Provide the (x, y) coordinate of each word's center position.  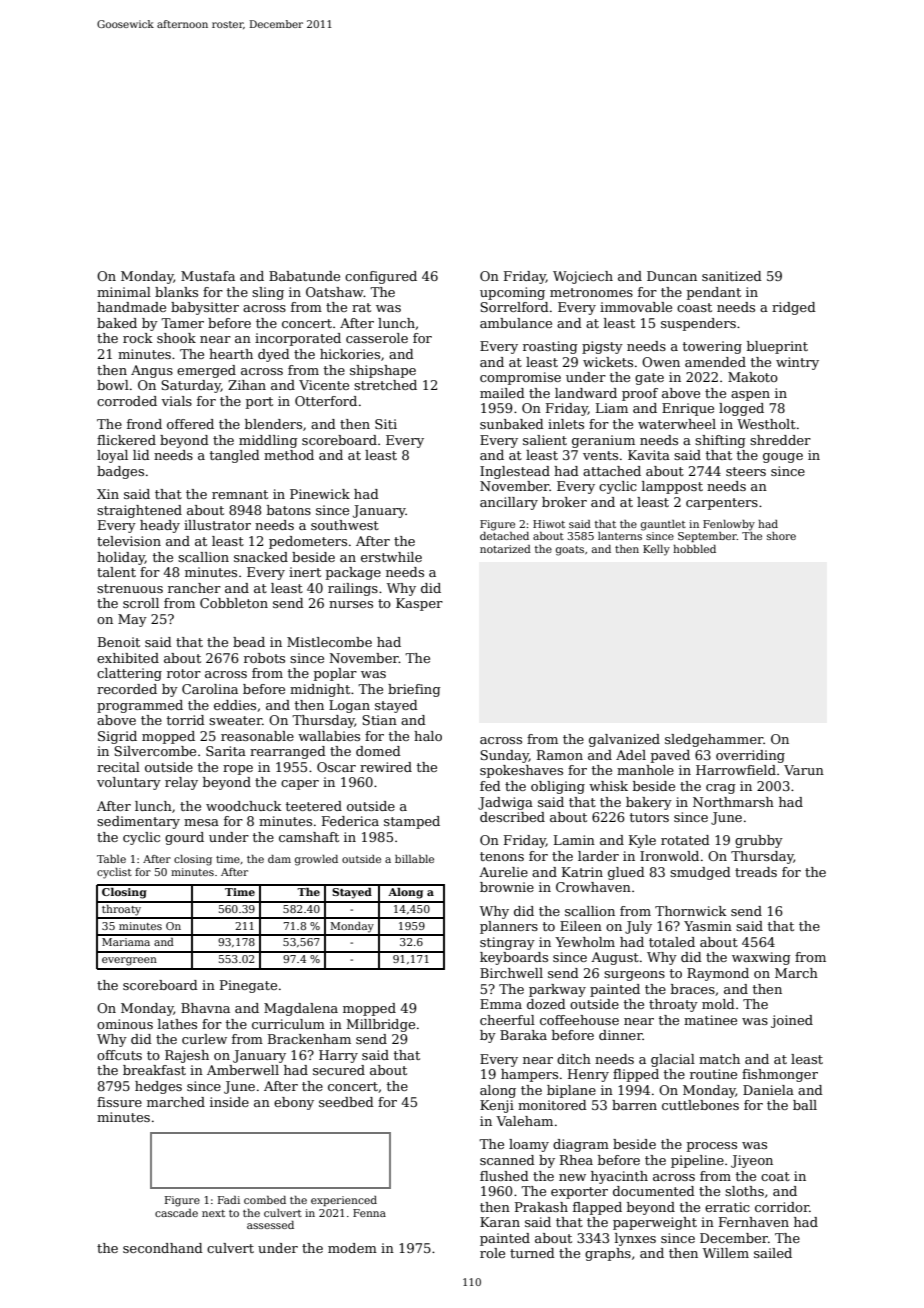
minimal (124, 292)
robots (264, 658)
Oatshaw (335, 292)
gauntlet (663, 525)
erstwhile (391, 557)
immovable (636, 307)
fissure (119, 1102)
